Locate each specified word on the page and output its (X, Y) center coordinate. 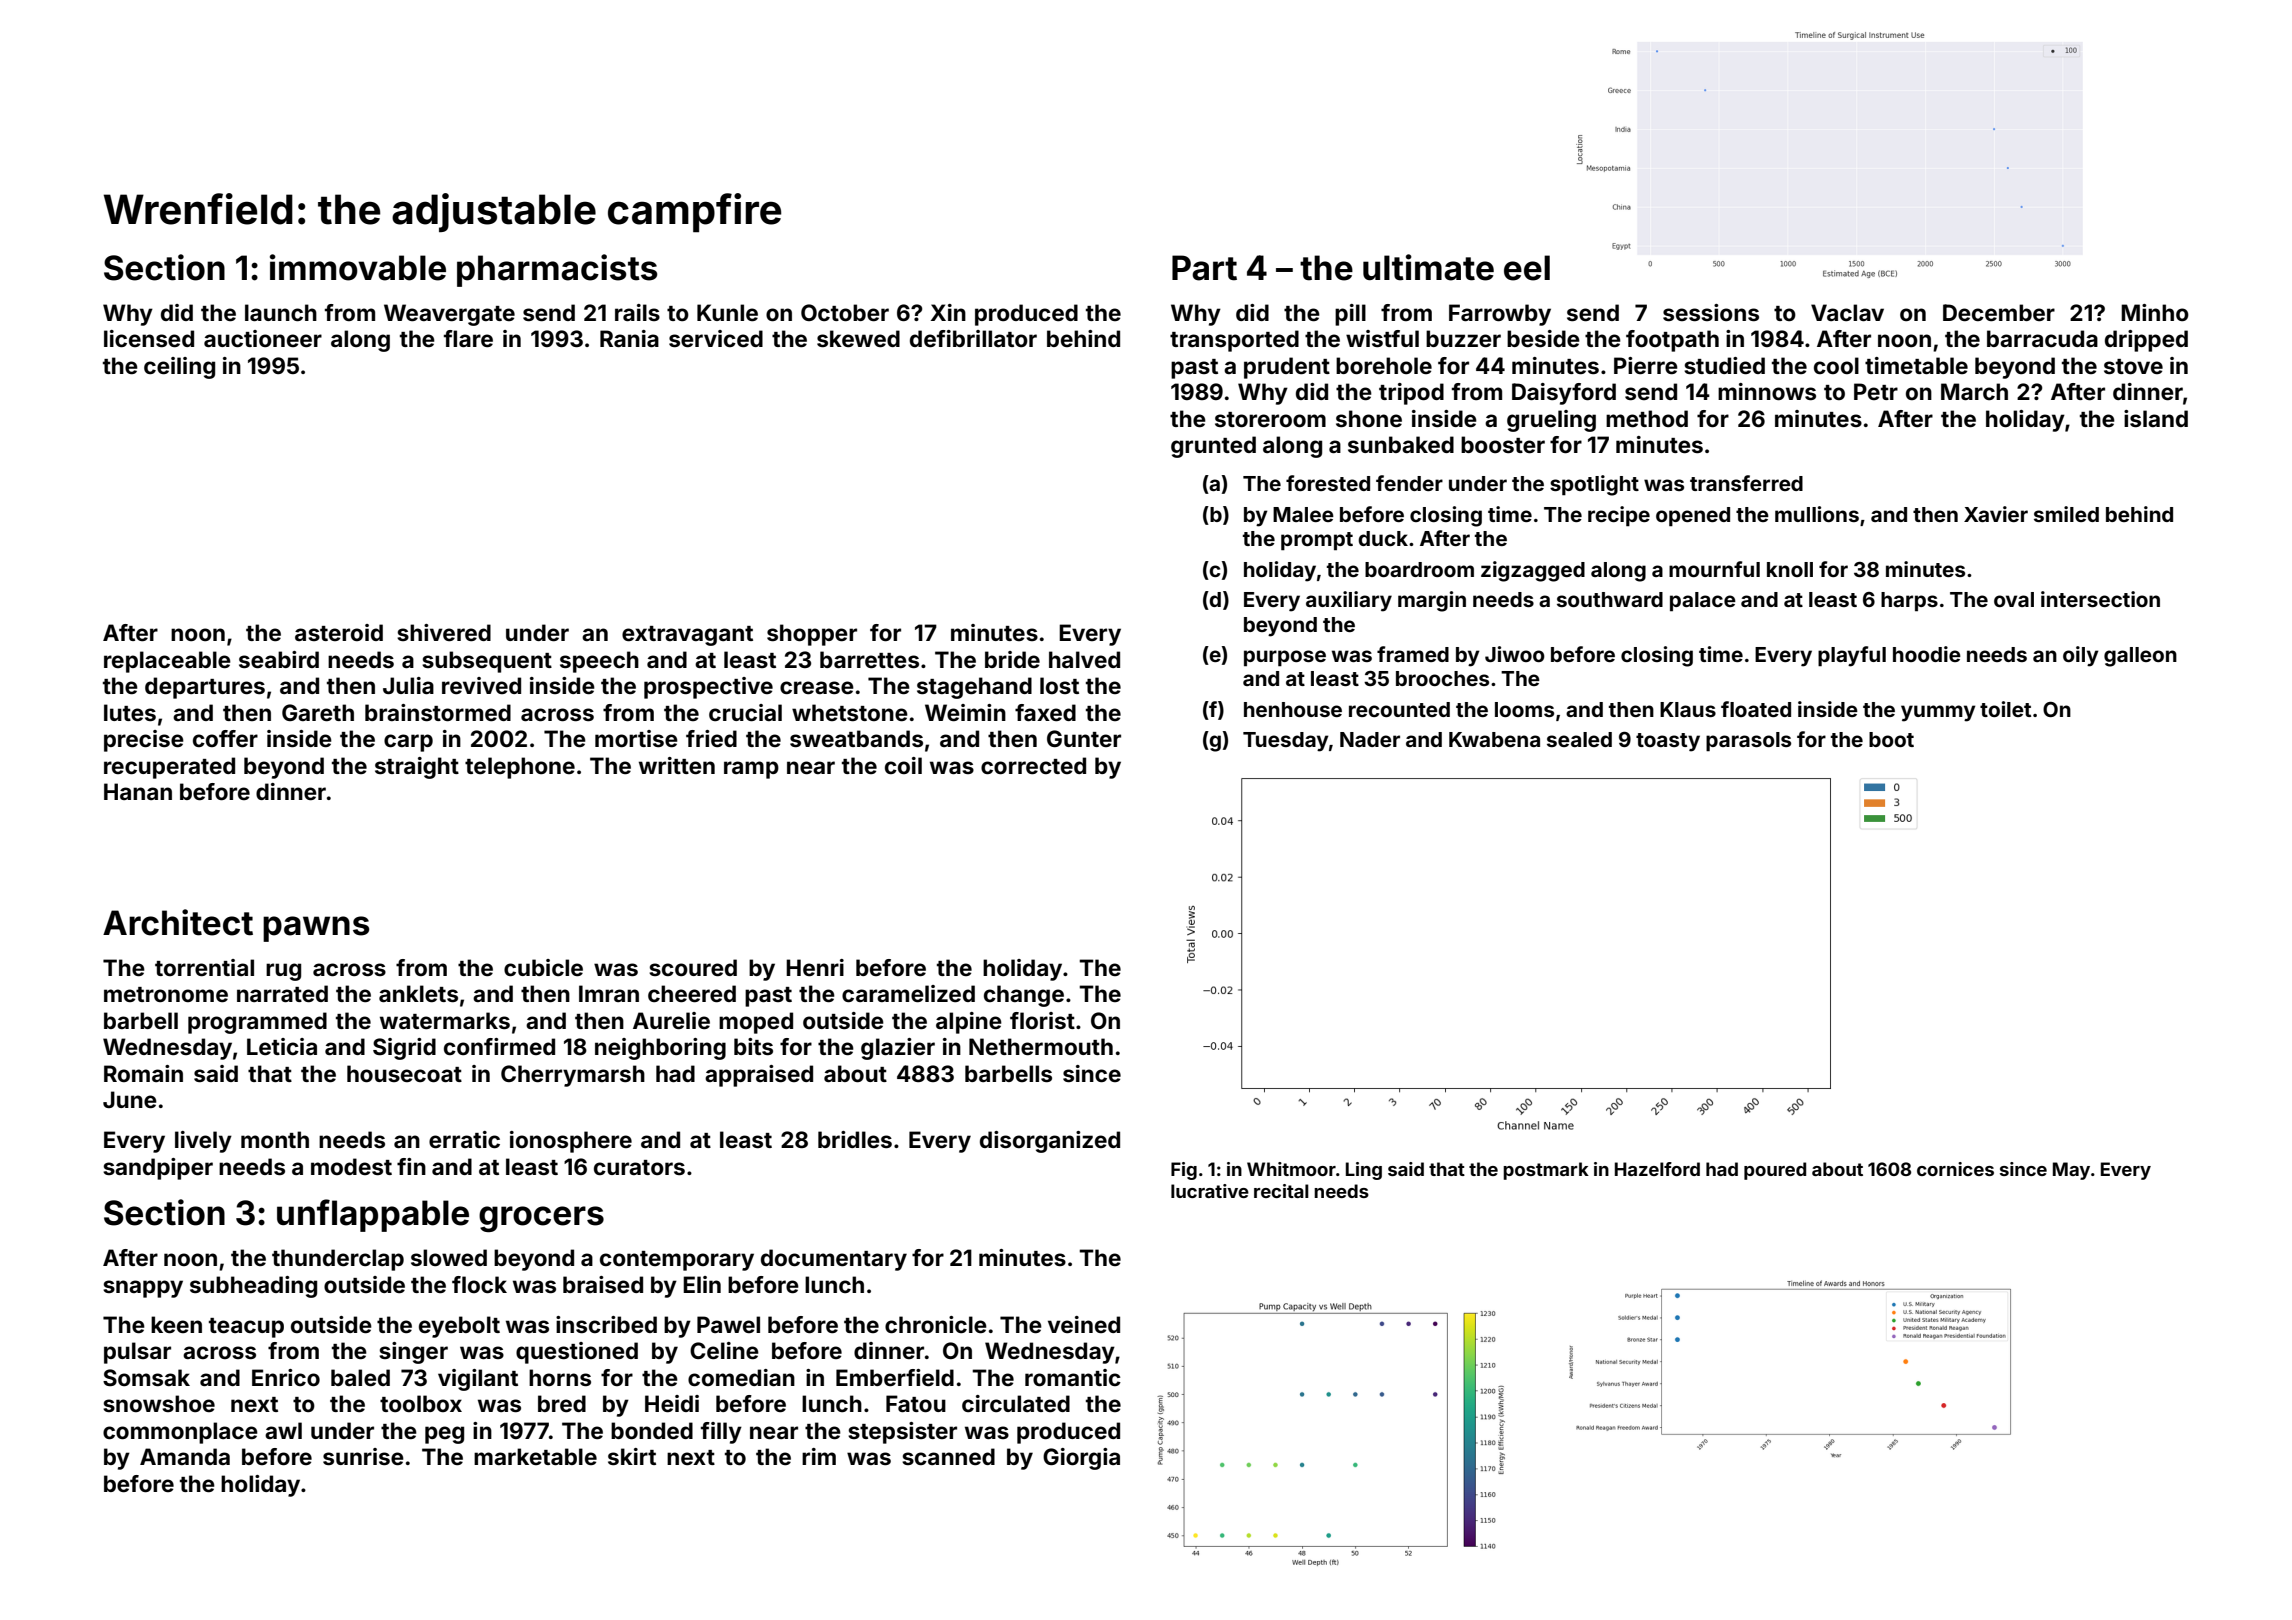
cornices (1955, 1169)
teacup (246, 1328)
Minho (2155, 312)
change (1024, 996)
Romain (143, 1073)
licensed (149, 338)
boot (1891, 739)
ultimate (1428, 267)
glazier (898, 1049)
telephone (520, 768)
